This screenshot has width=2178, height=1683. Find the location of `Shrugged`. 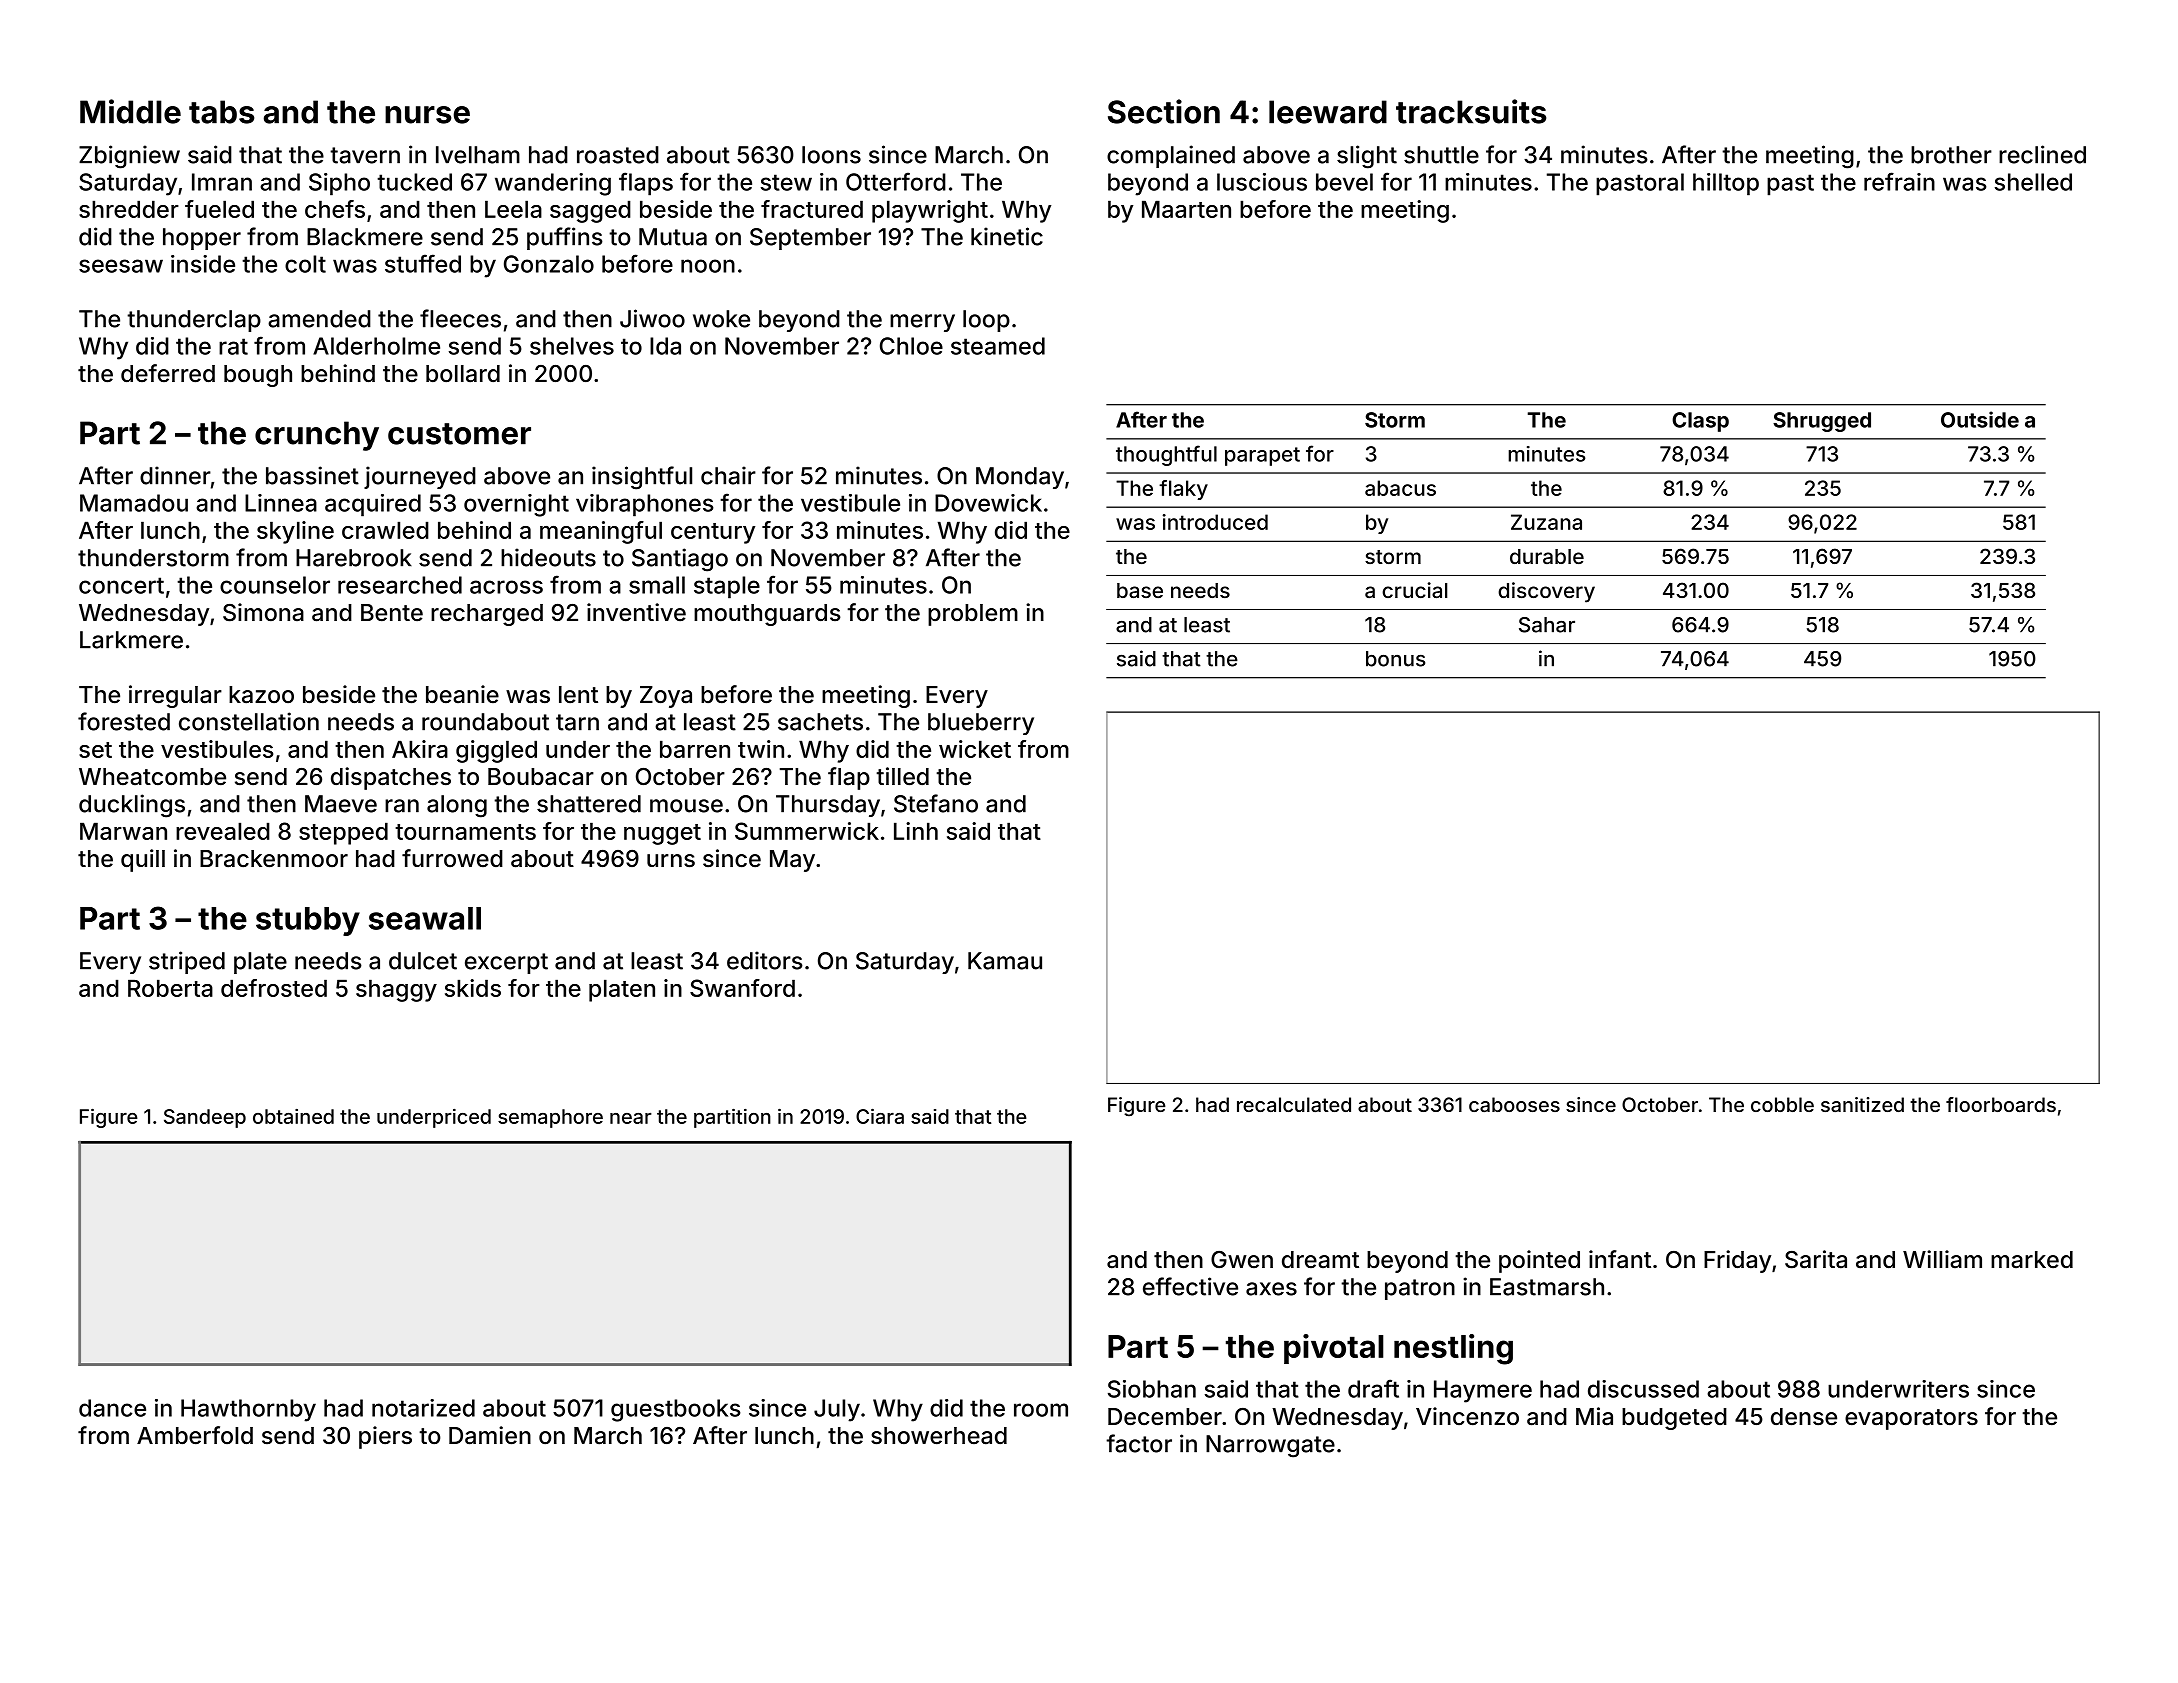

Shrugged is located at coordinates (1822, 422).
